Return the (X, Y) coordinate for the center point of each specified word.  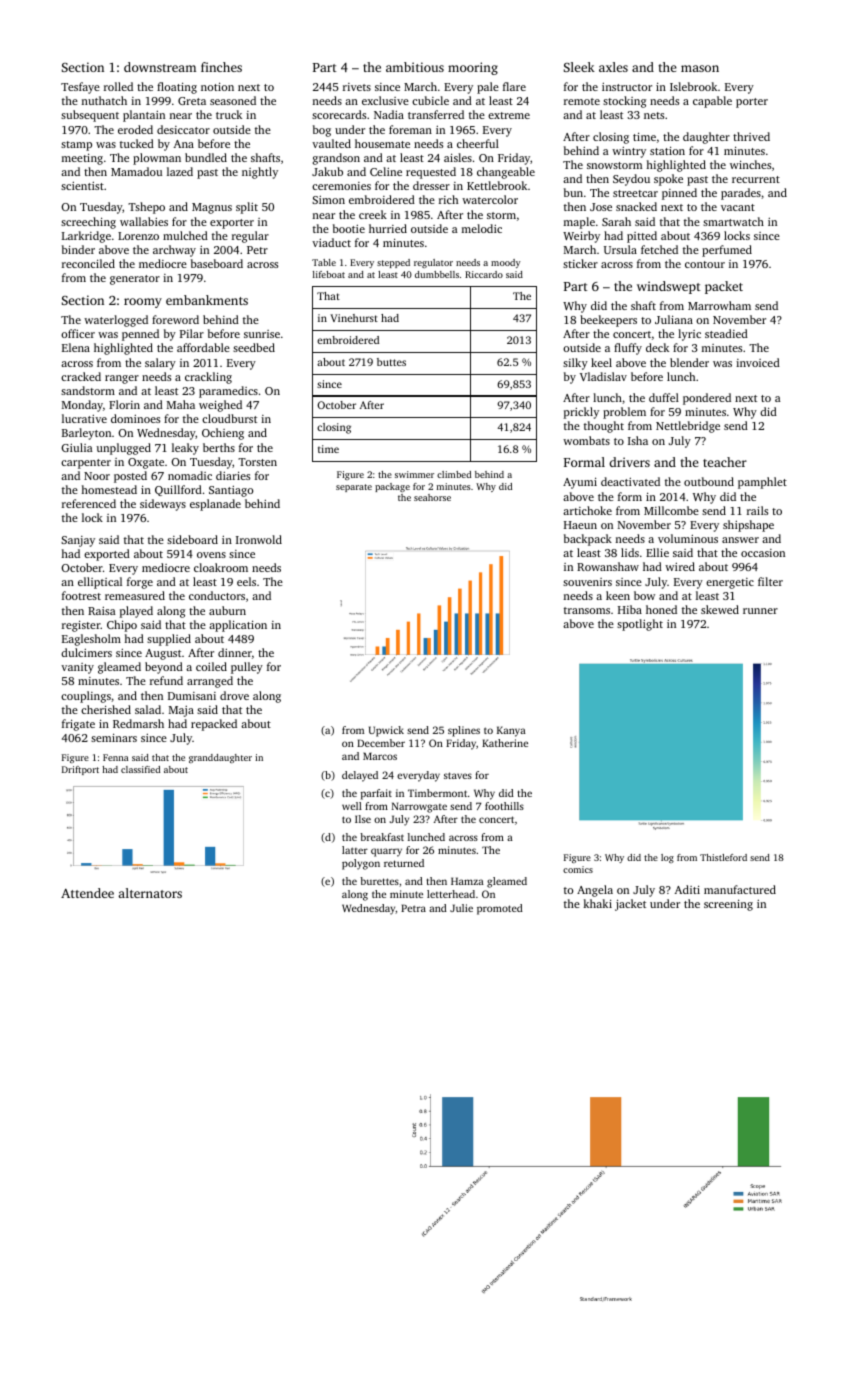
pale (488, 88)
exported (107, 555)
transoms (587, 610)
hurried (388, 228)
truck (229, 114)
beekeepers (608, 321)
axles (613, 67)
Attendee (87, 893)
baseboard (217, 263)
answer (740, 540)
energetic (730, 583)
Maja (181, 711)
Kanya (511, 731)
